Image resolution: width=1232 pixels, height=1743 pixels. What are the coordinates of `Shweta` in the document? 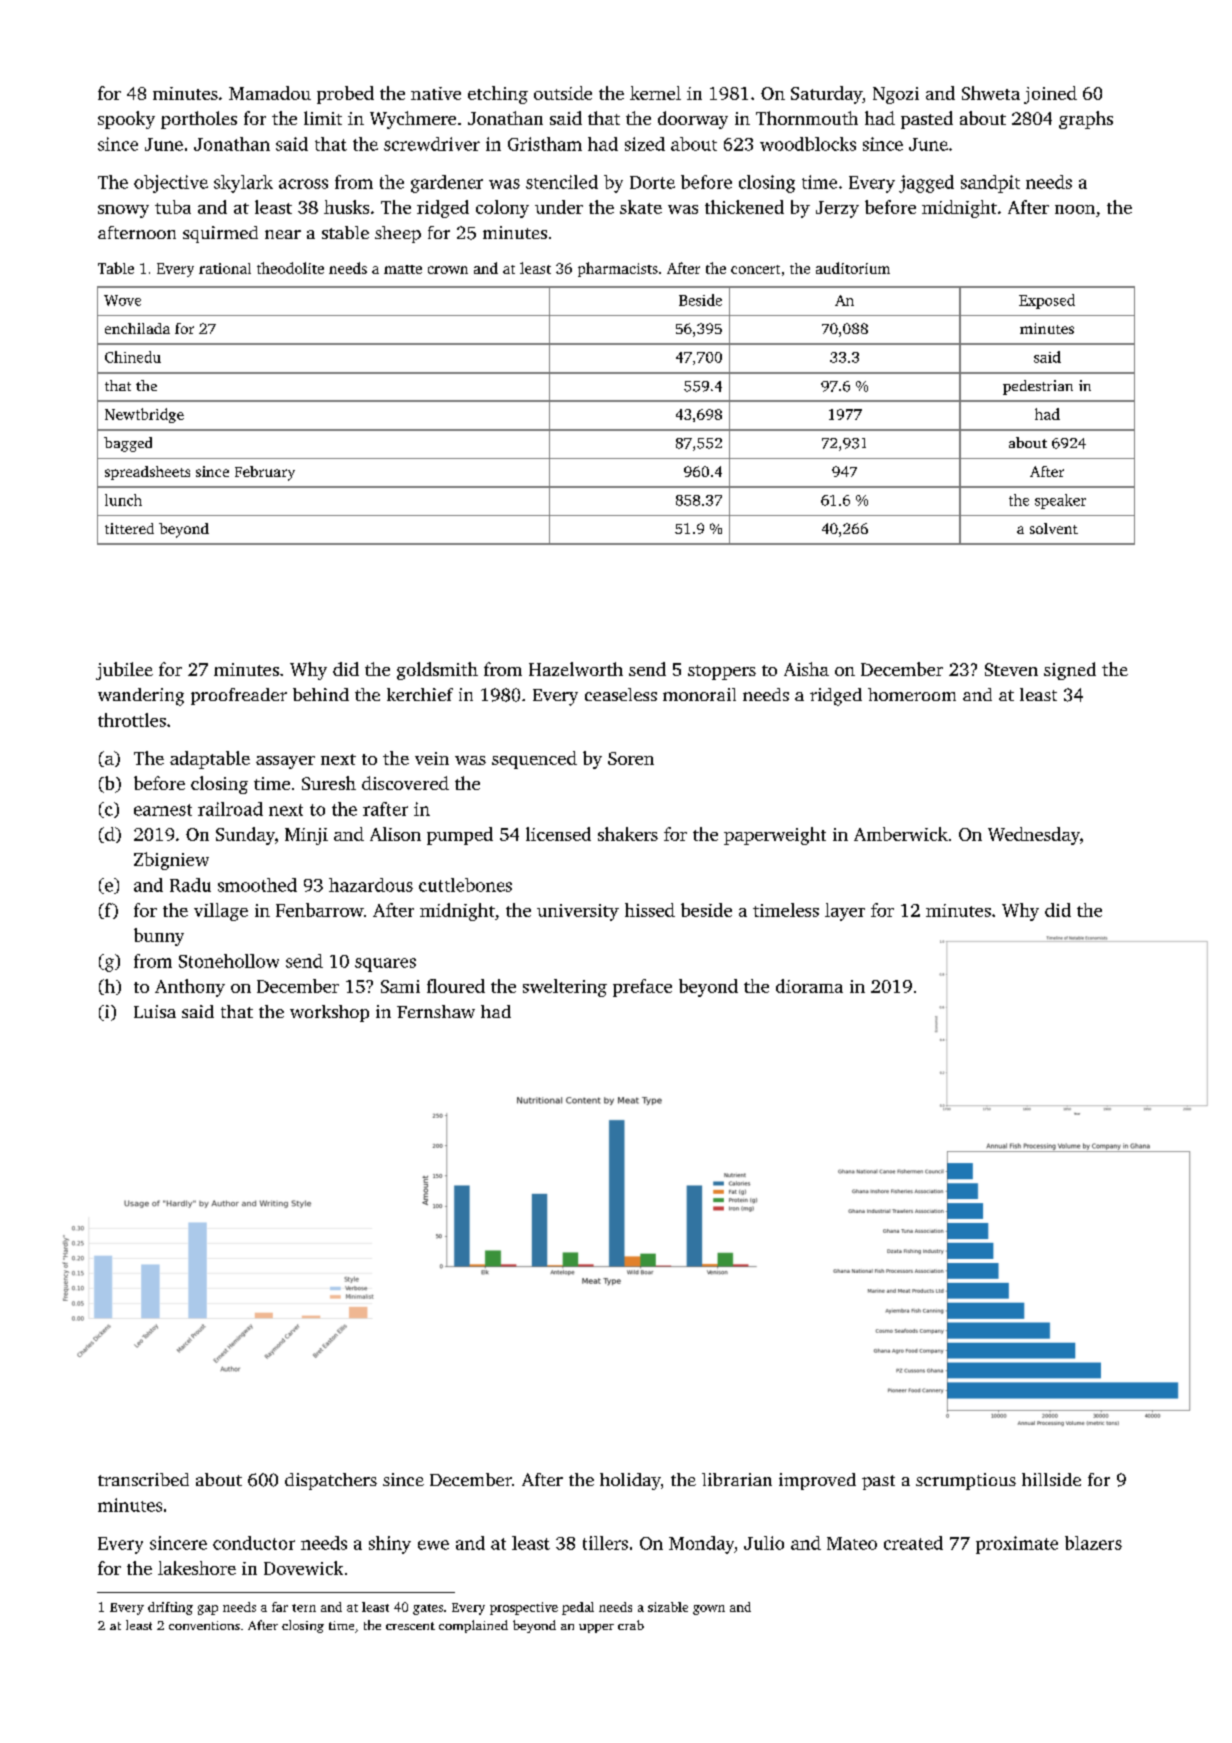 It's located at (991, 93).
